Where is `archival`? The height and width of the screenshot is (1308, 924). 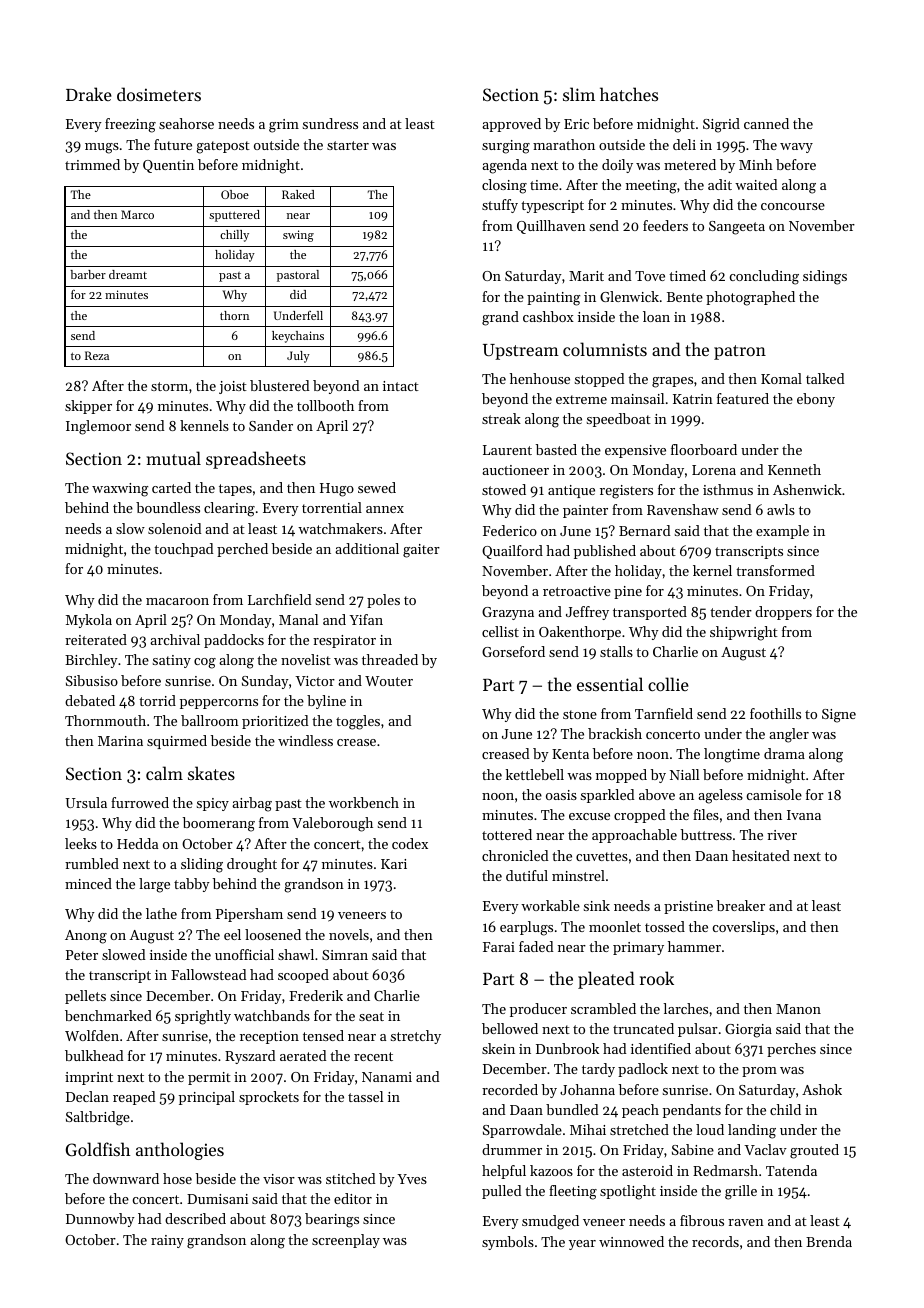
archival is located at coordinates (175, 639).
